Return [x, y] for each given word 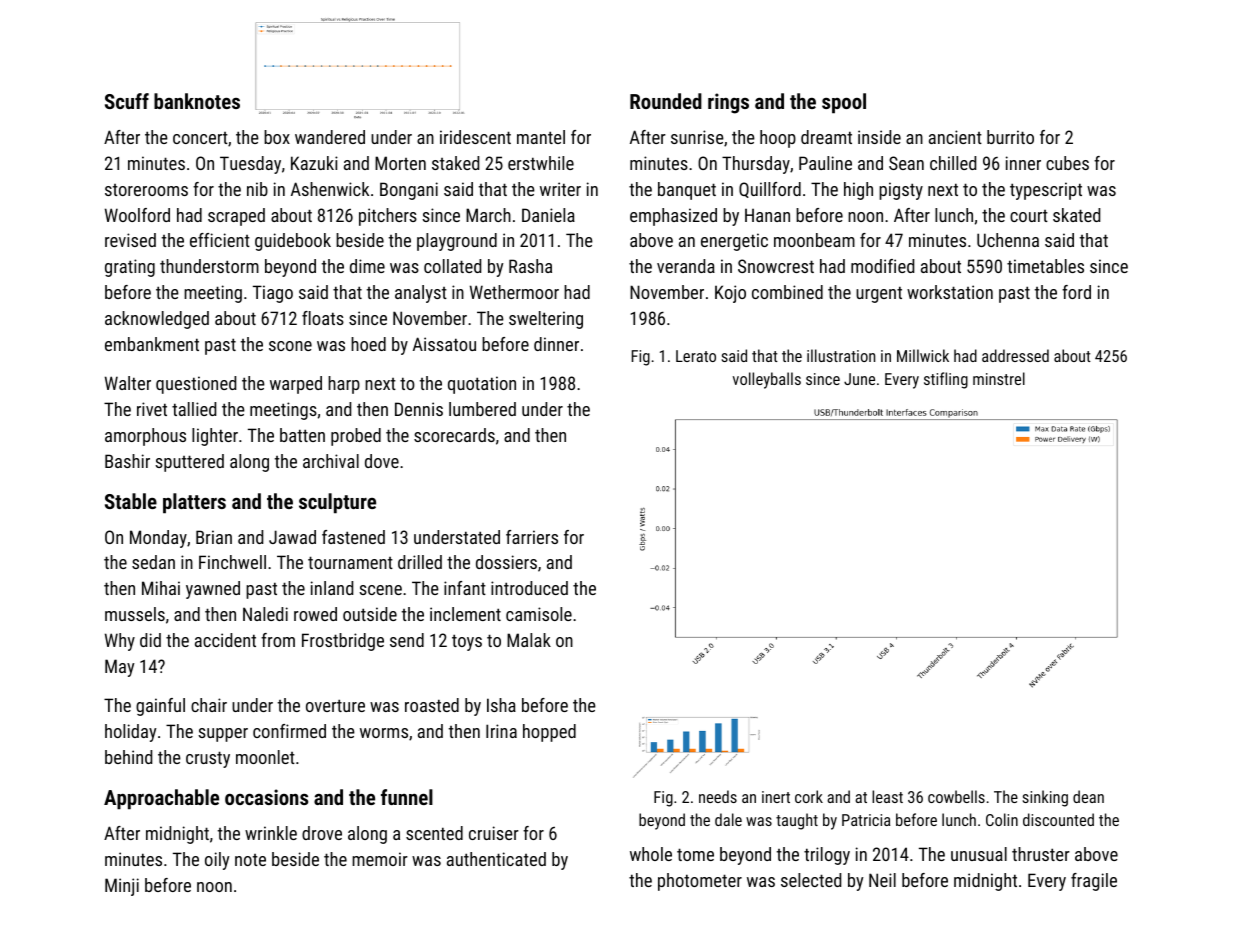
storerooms [146, 190]
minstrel [999, 378]
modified [882, 266]
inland [332, 588]
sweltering [546, 320]
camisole [539, 614]
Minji [122, 887]
